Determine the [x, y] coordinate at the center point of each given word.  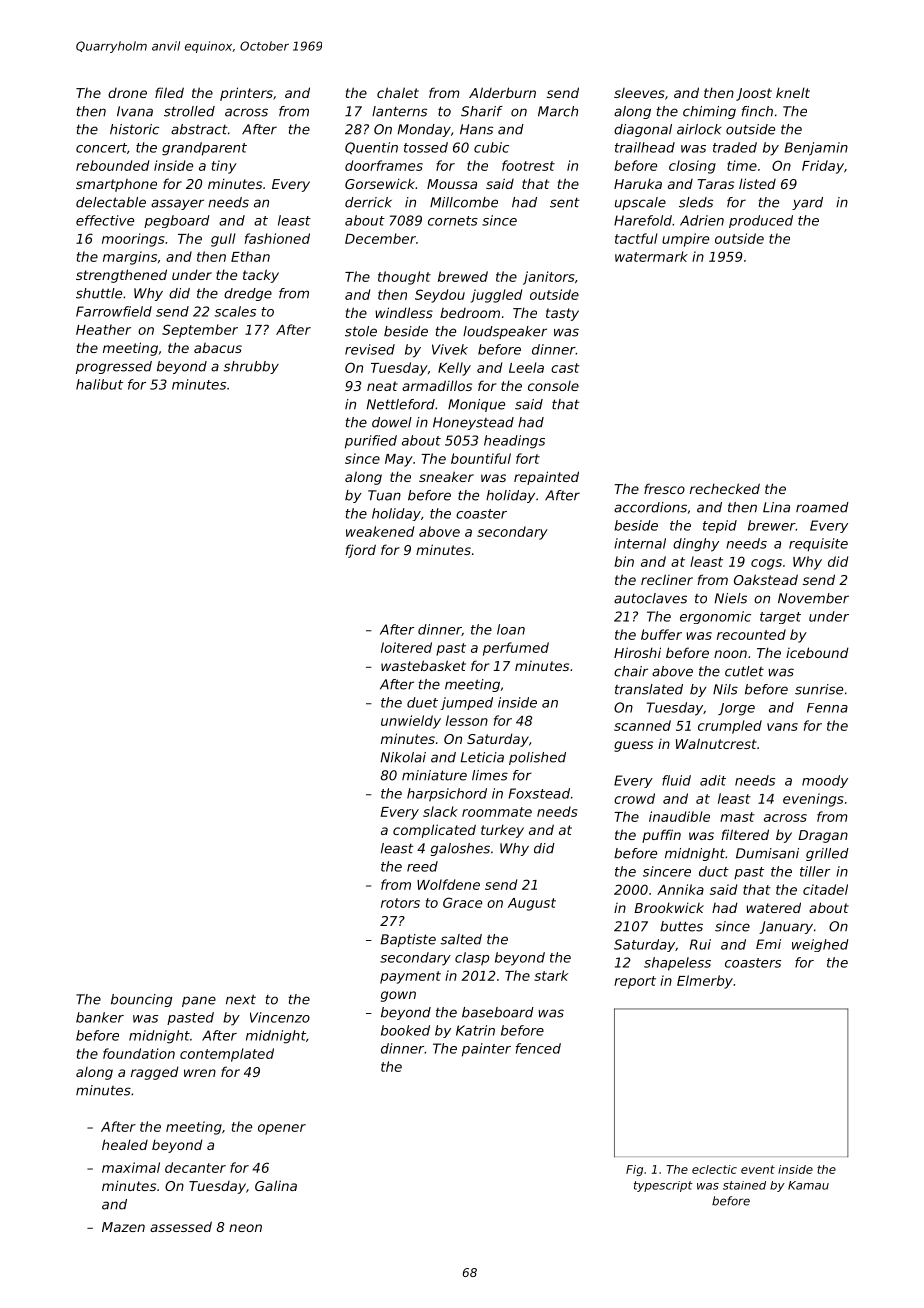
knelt [793, 92]
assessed [181, 1226]
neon [245, 1228]
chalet [398, 92]
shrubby [251, 367]
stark [551, 975]
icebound [817, 652]
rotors [400, 903]
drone [127, 93]
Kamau [808, 1185]
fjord [361, 551]
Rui [700, 944]
